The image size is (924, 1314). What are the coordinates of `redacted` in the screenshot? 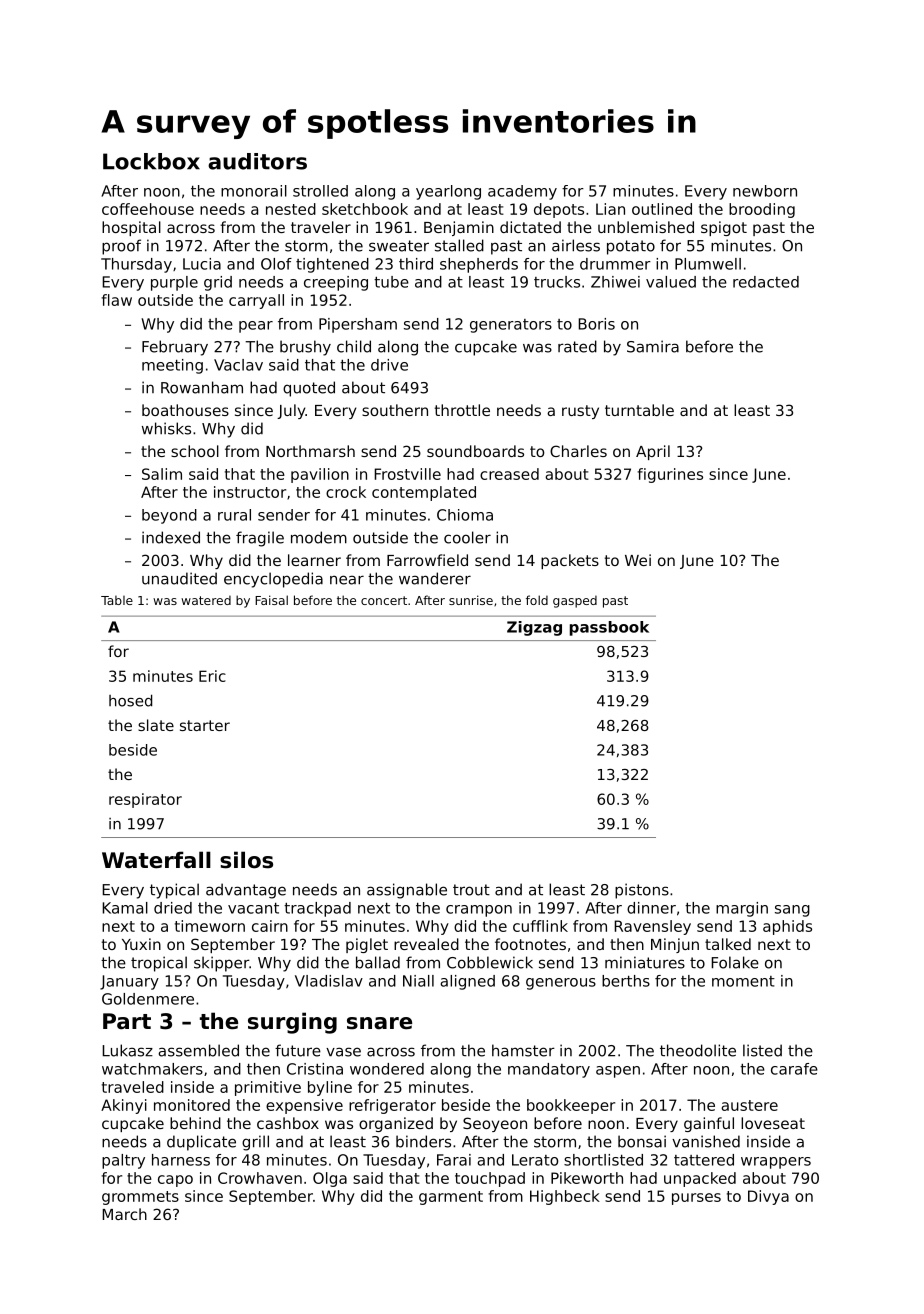 It's located at (766, 282).
